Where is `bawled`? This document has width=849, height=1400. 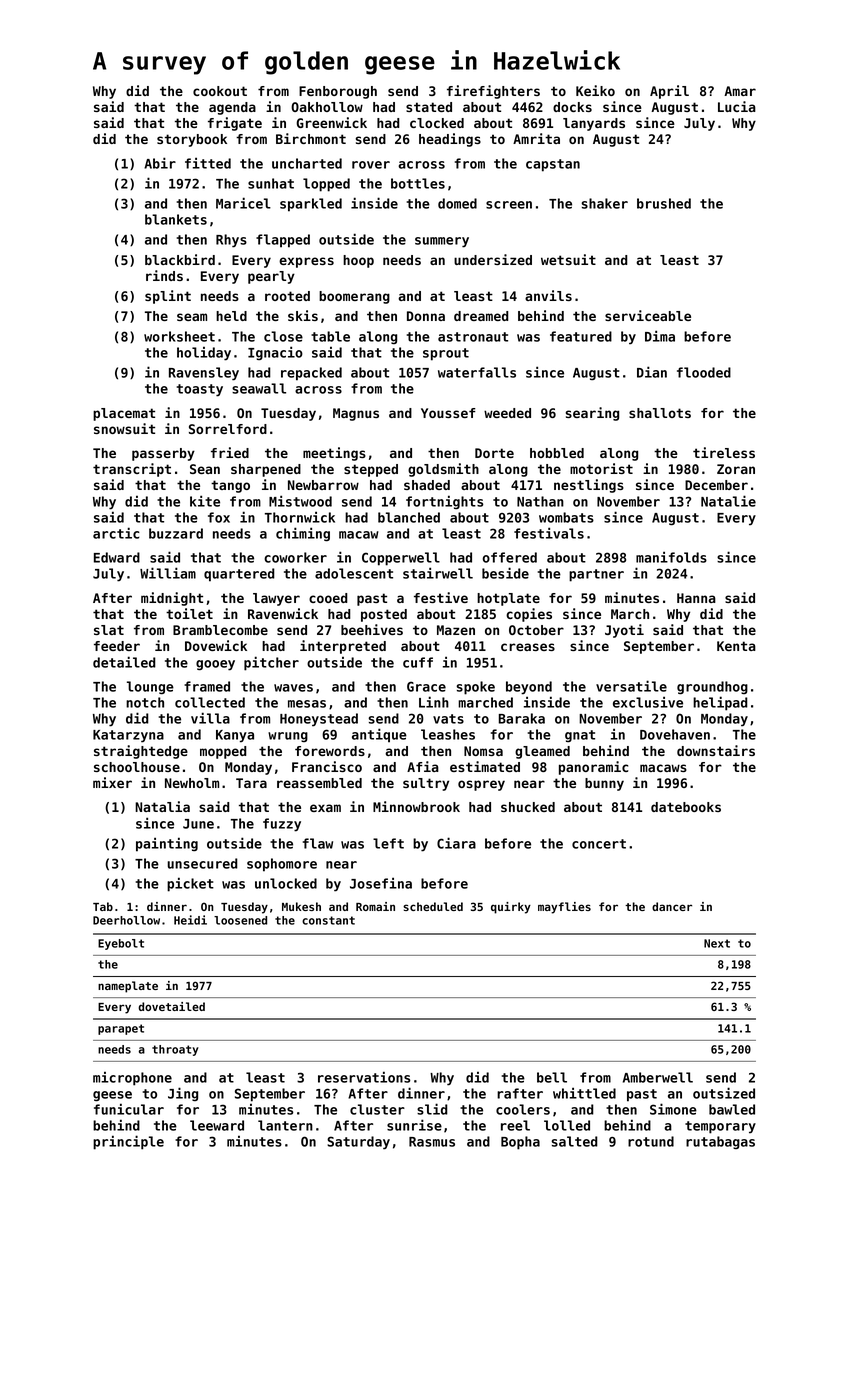
bawled is located at coordinates (732, 1109).
